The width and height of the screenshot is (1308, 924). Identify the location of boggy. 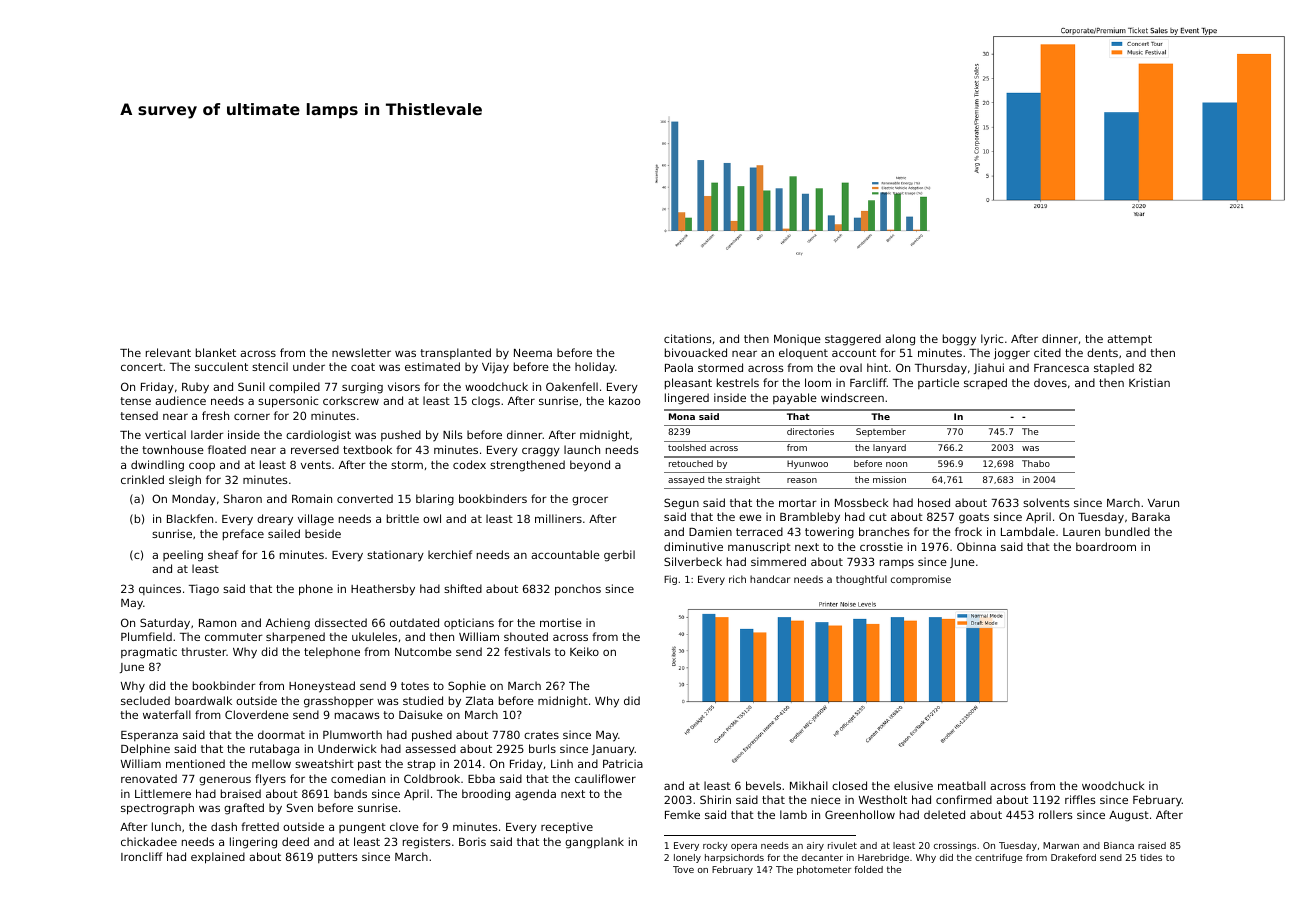
(959, 340).
